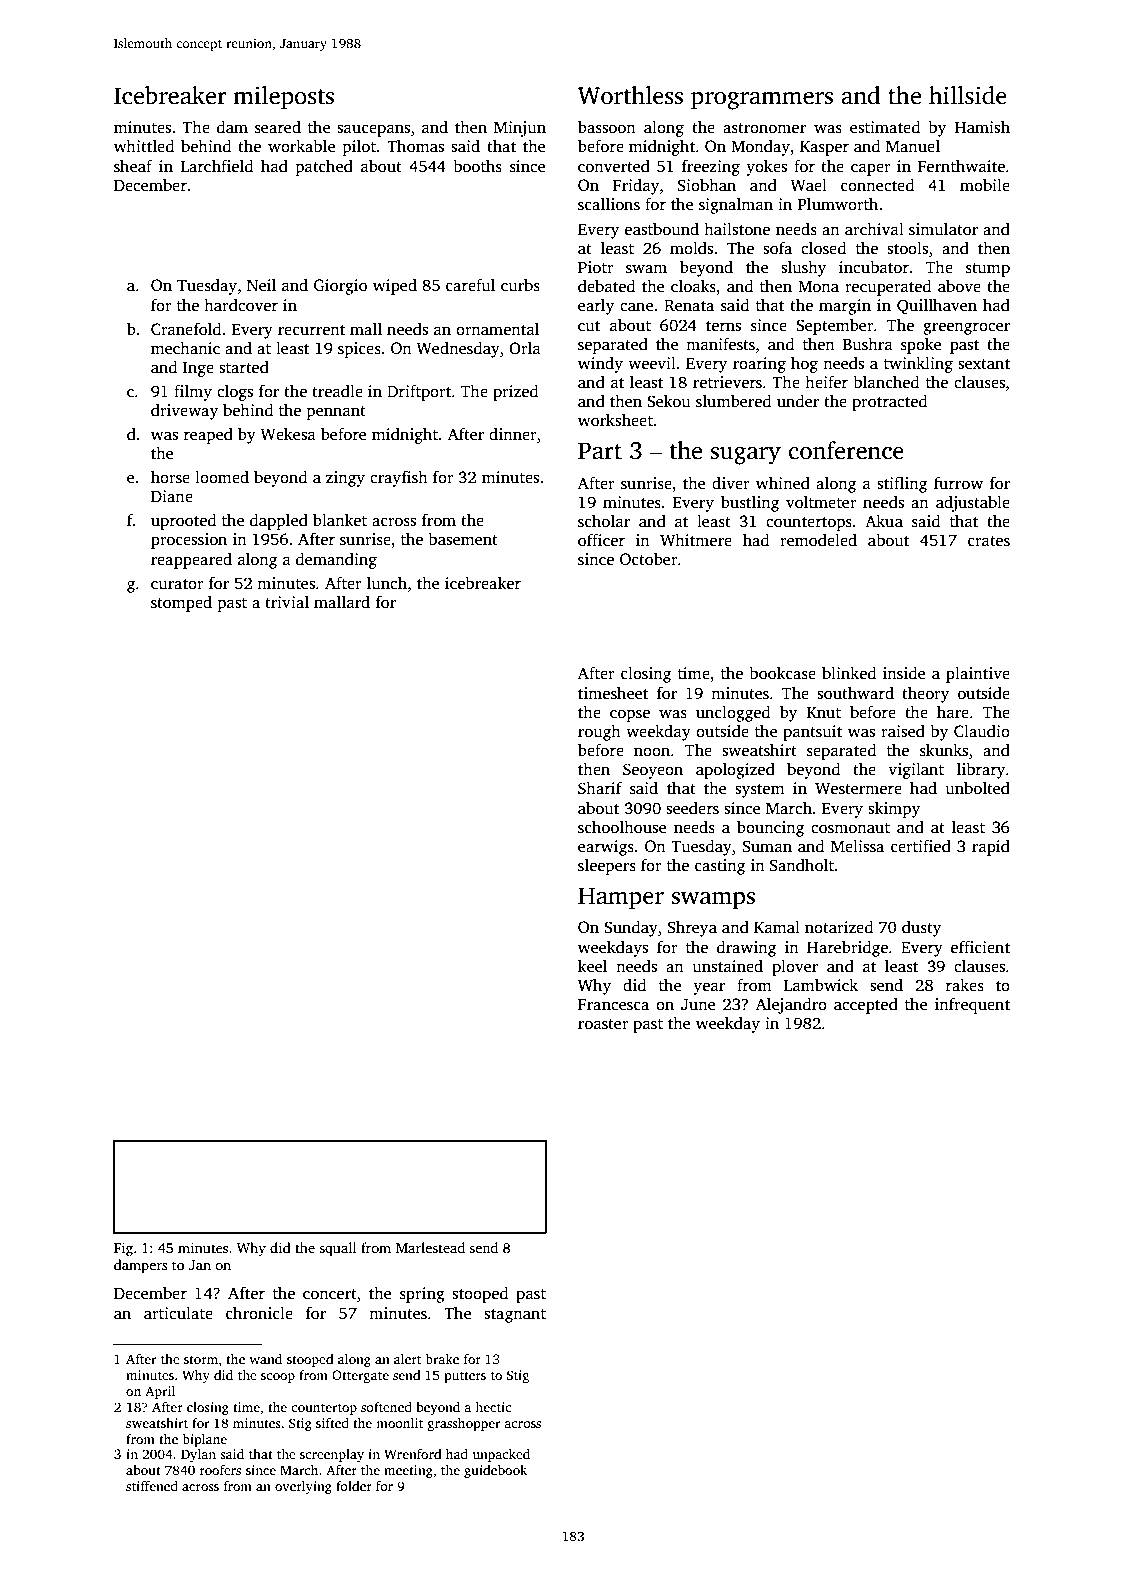 This page has width=1124, height=1590. I want to click on worksheet, so click(615, 420).
